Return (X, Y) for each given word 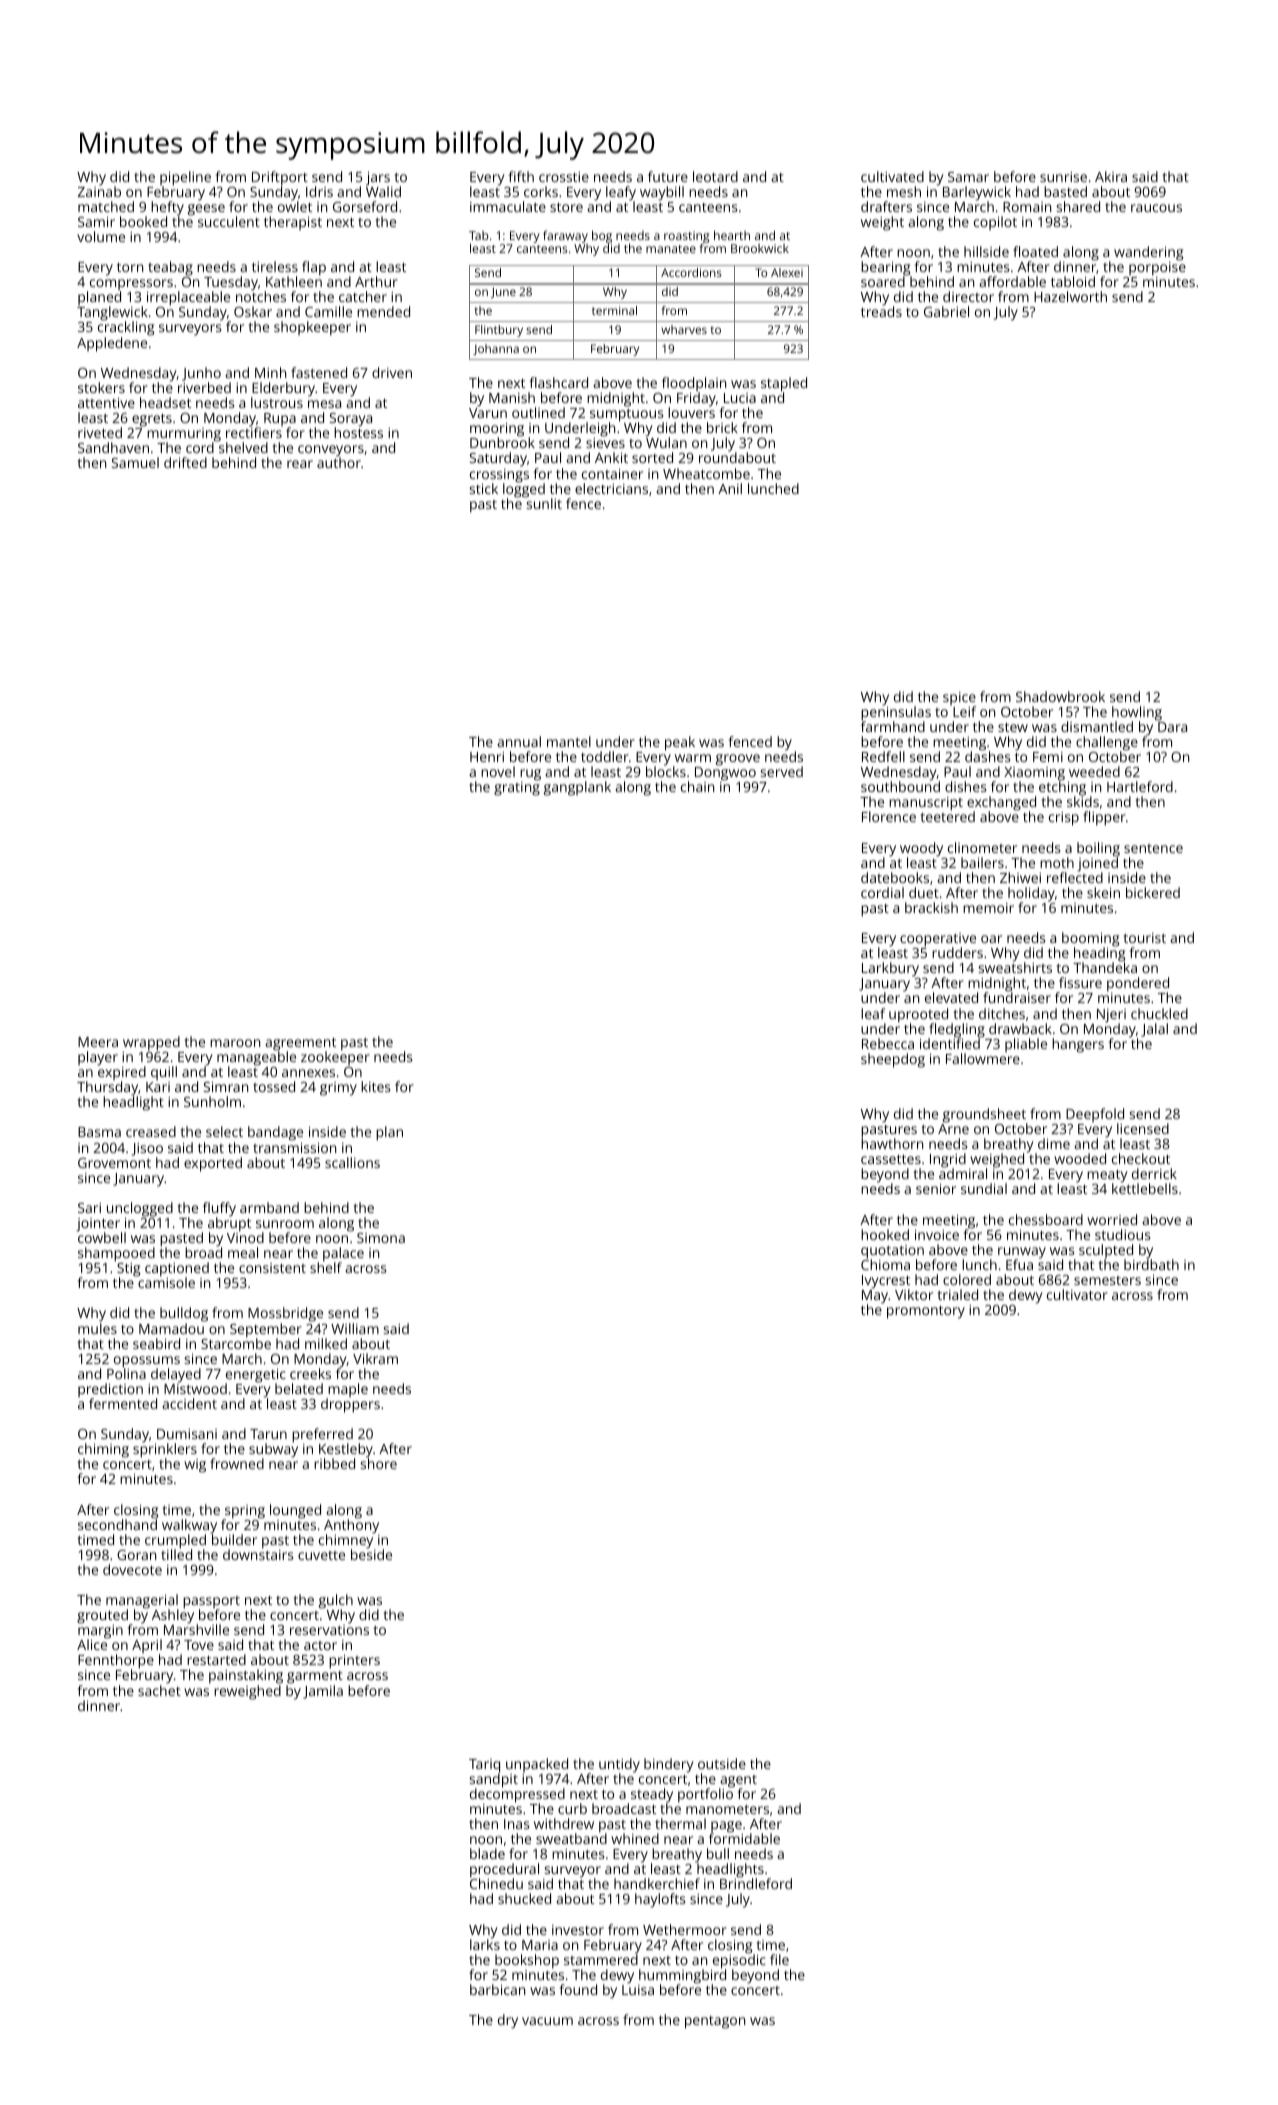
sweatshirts (1015, 968)
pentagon (715, 2022)
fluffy (219, 1209)
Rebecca (888, 1043)
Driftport (280, 178)
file (779, 1959)
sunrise (1063, 177)
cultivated (892, 176)
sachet (159, 1690)
